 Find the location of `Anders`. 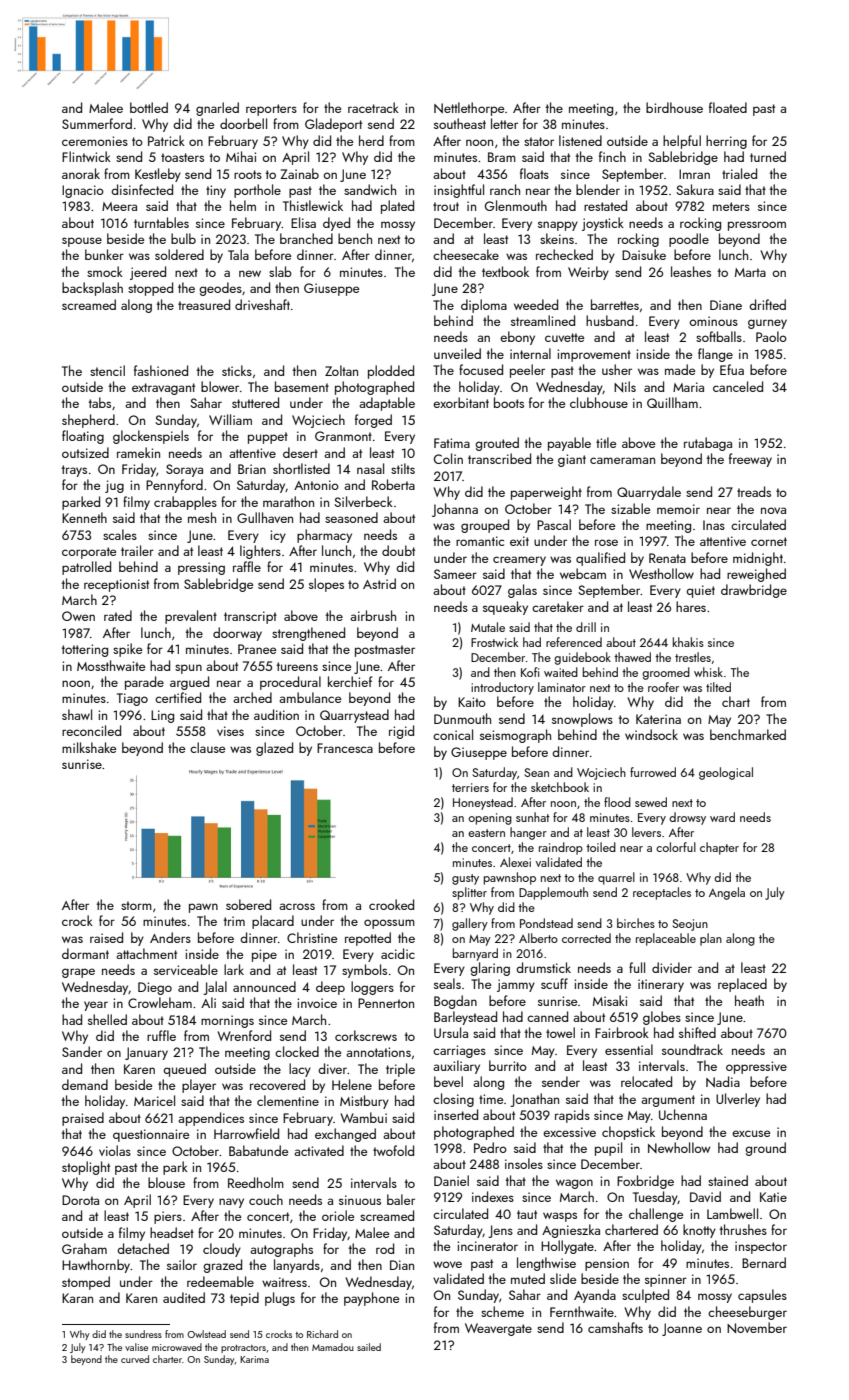

Anders is located at coordinates (170, 937).
